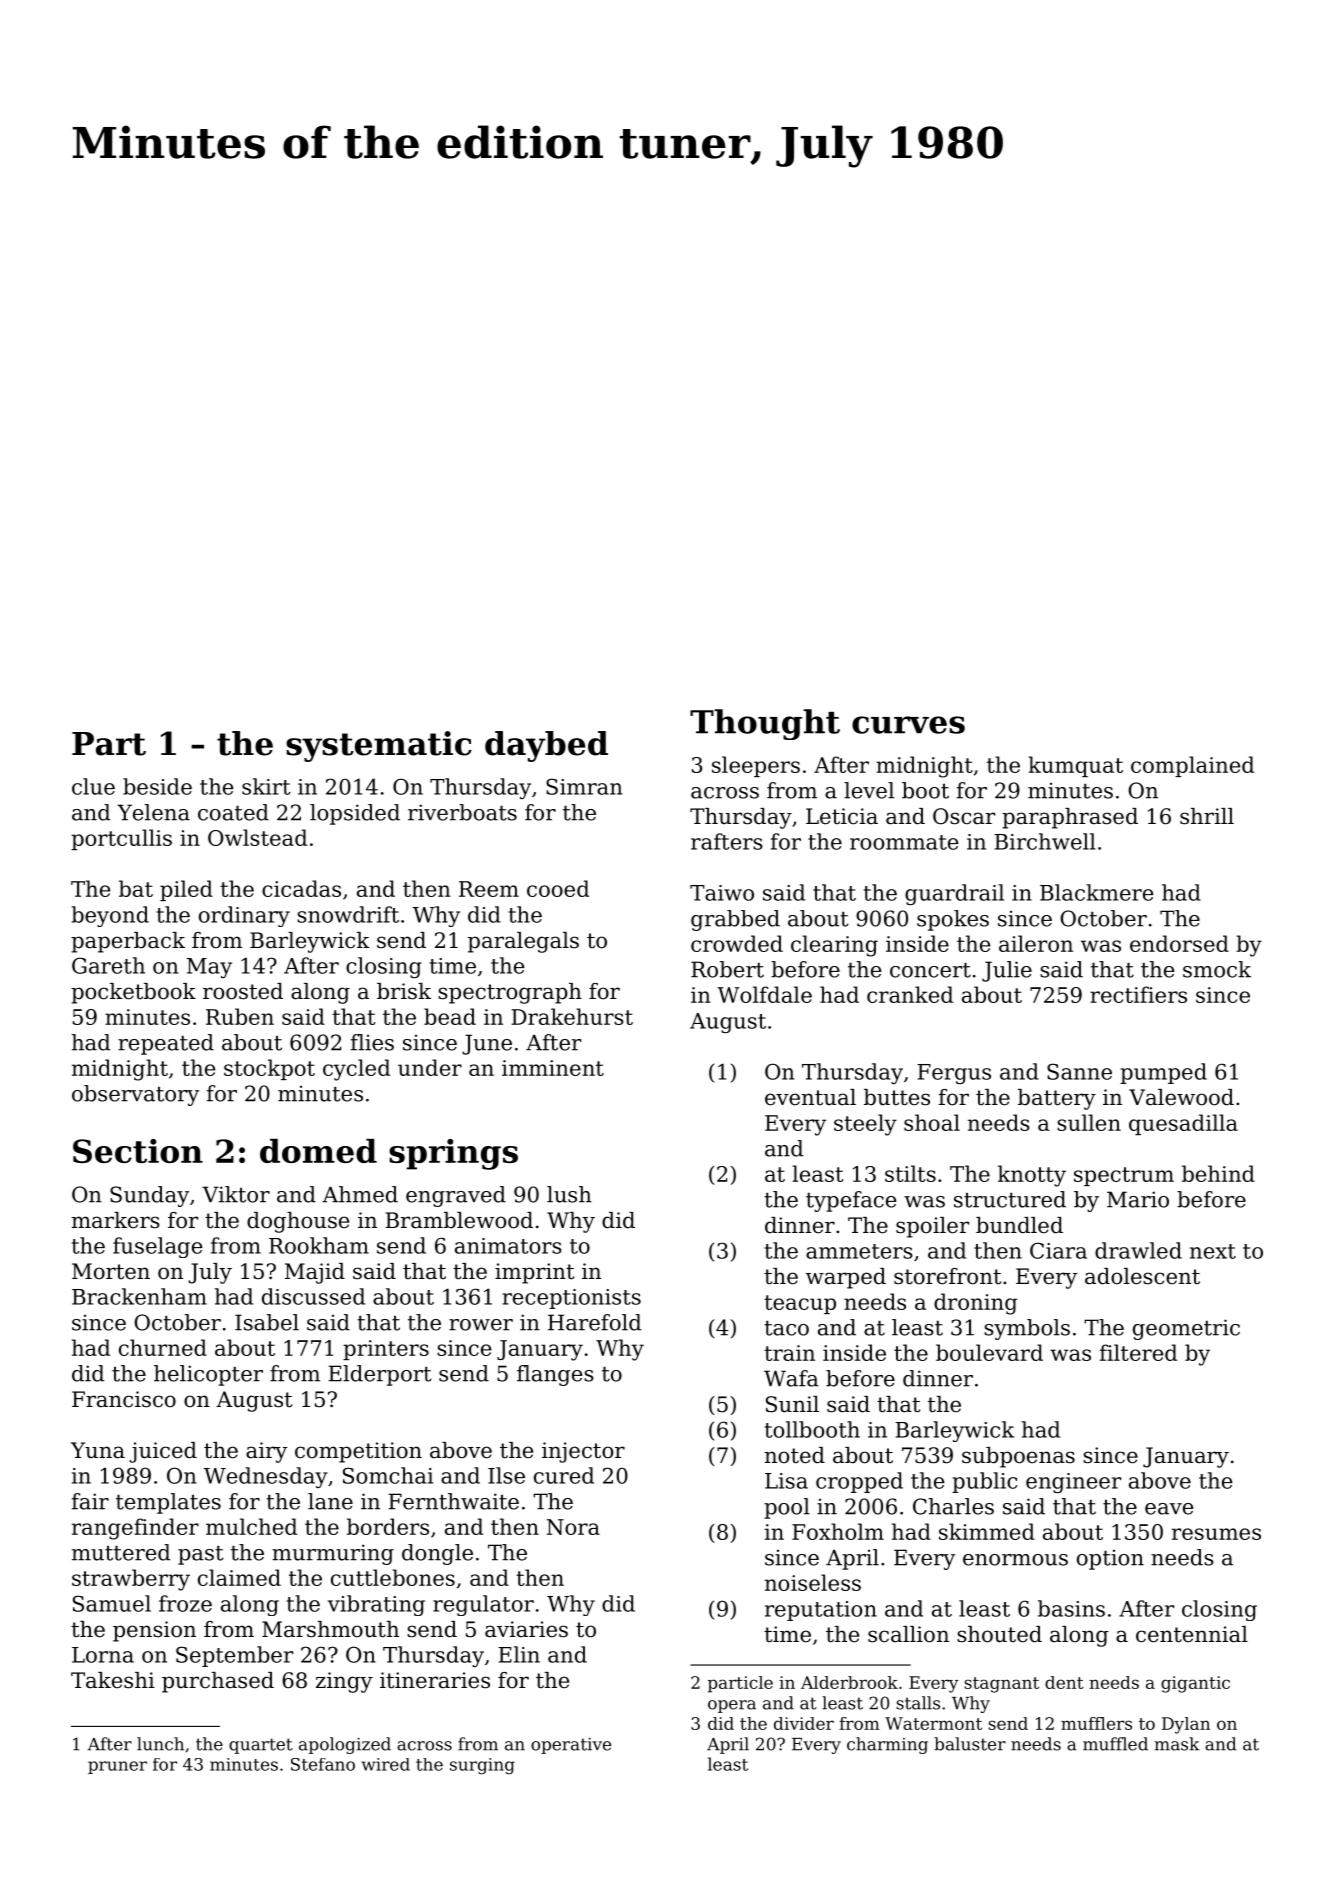 This document has width=1335, height=1888. What do you see at coordinates (1138, 1250) in the document?
I see `drawled` at bounding box center [1138, 1250].
